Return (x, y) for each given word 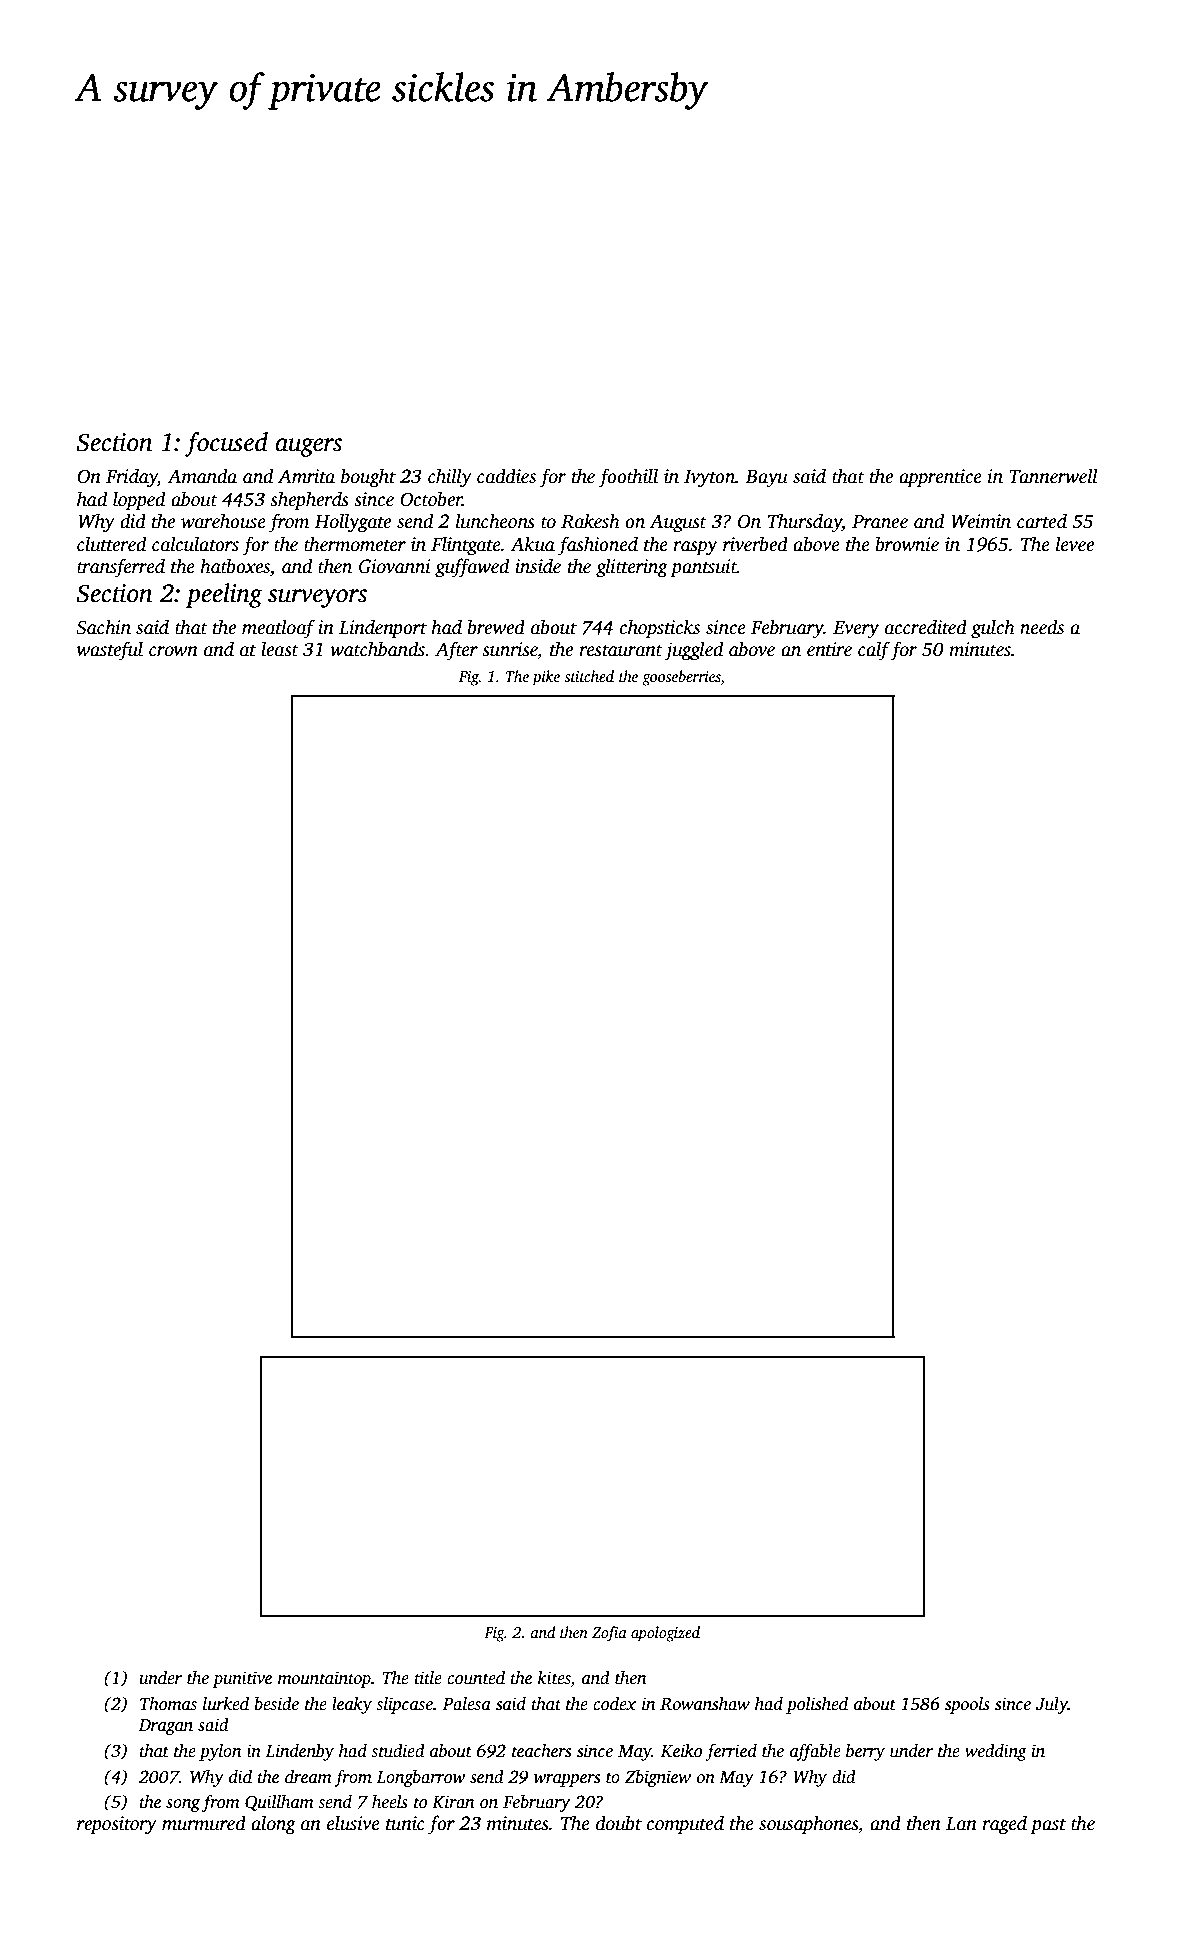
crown (173, 651)
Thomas (168, 1704)
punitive (242, 1679)
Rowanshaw (705, 1704)
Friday (132, 478)
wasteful (110, 651)
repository (117, 1825)
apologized (665, 1634)
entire (829, 649)
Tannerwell (1053, 476)
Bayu (766, 478)
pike (546, 678)
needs (1042, 627)
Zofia (609, 1634)
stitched (589, 676)
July (1052, 1705)
